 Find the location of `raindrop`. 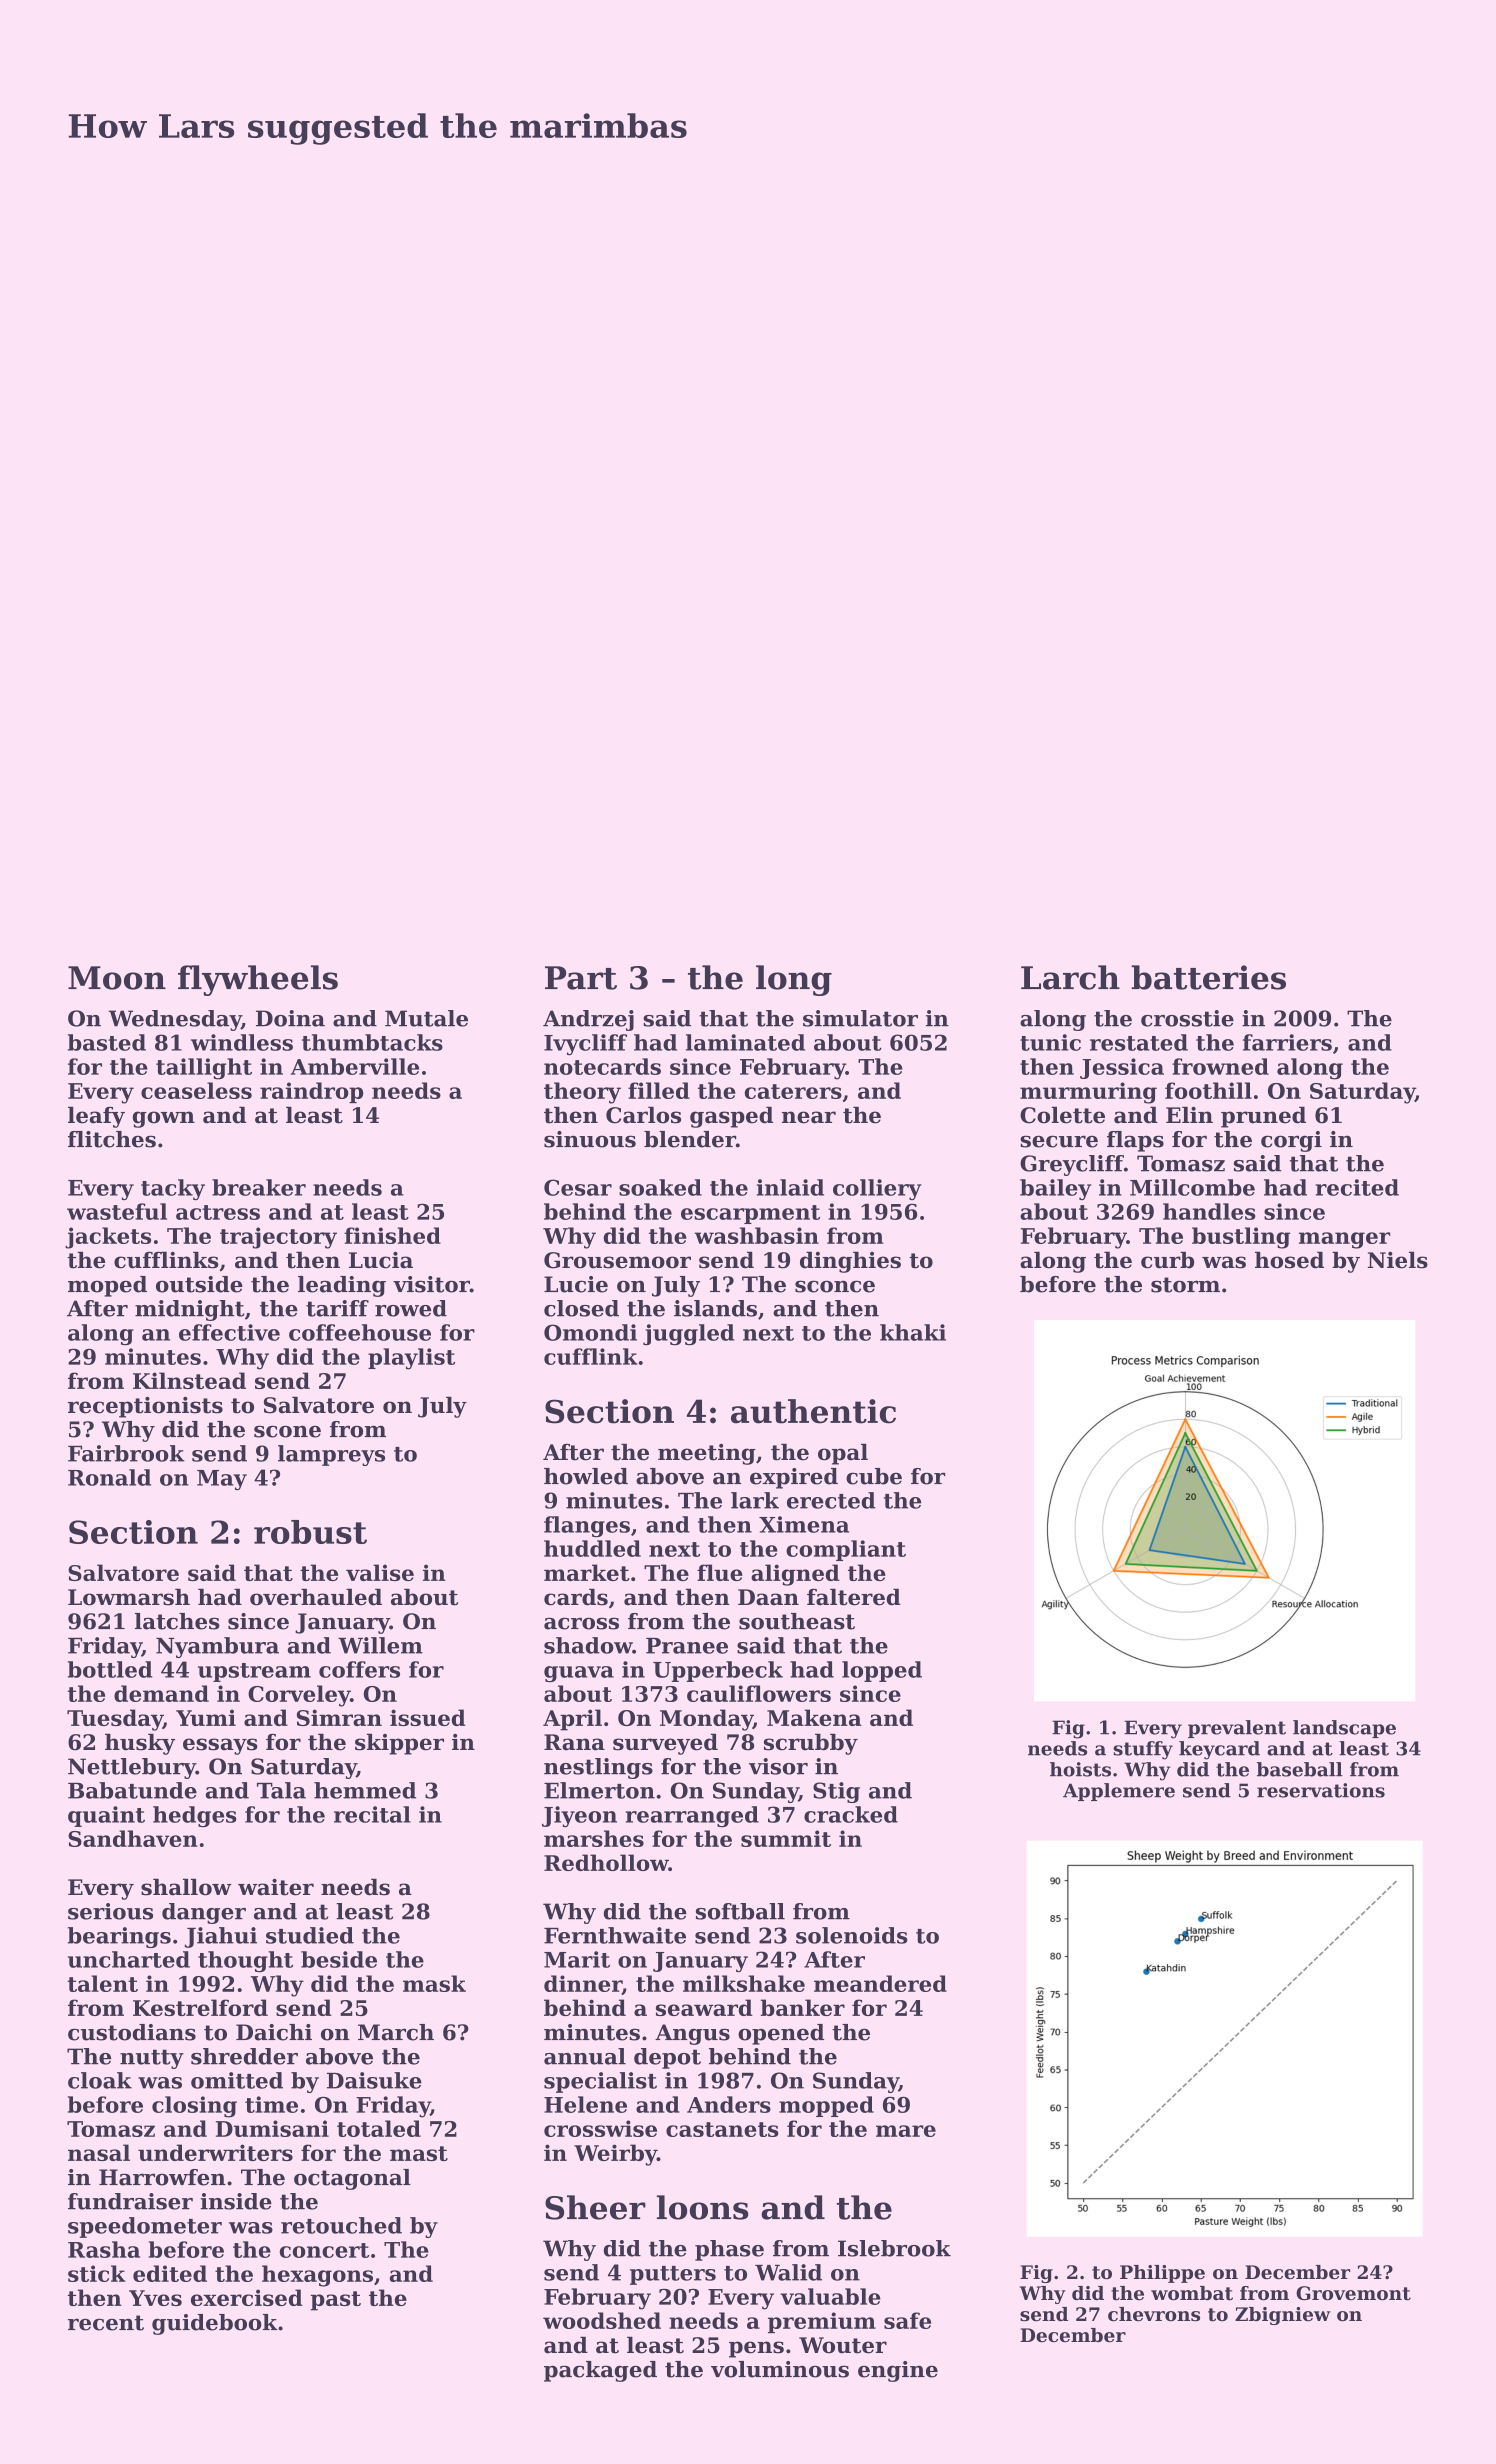

raindrop is located at coordinates (311, 1092).
